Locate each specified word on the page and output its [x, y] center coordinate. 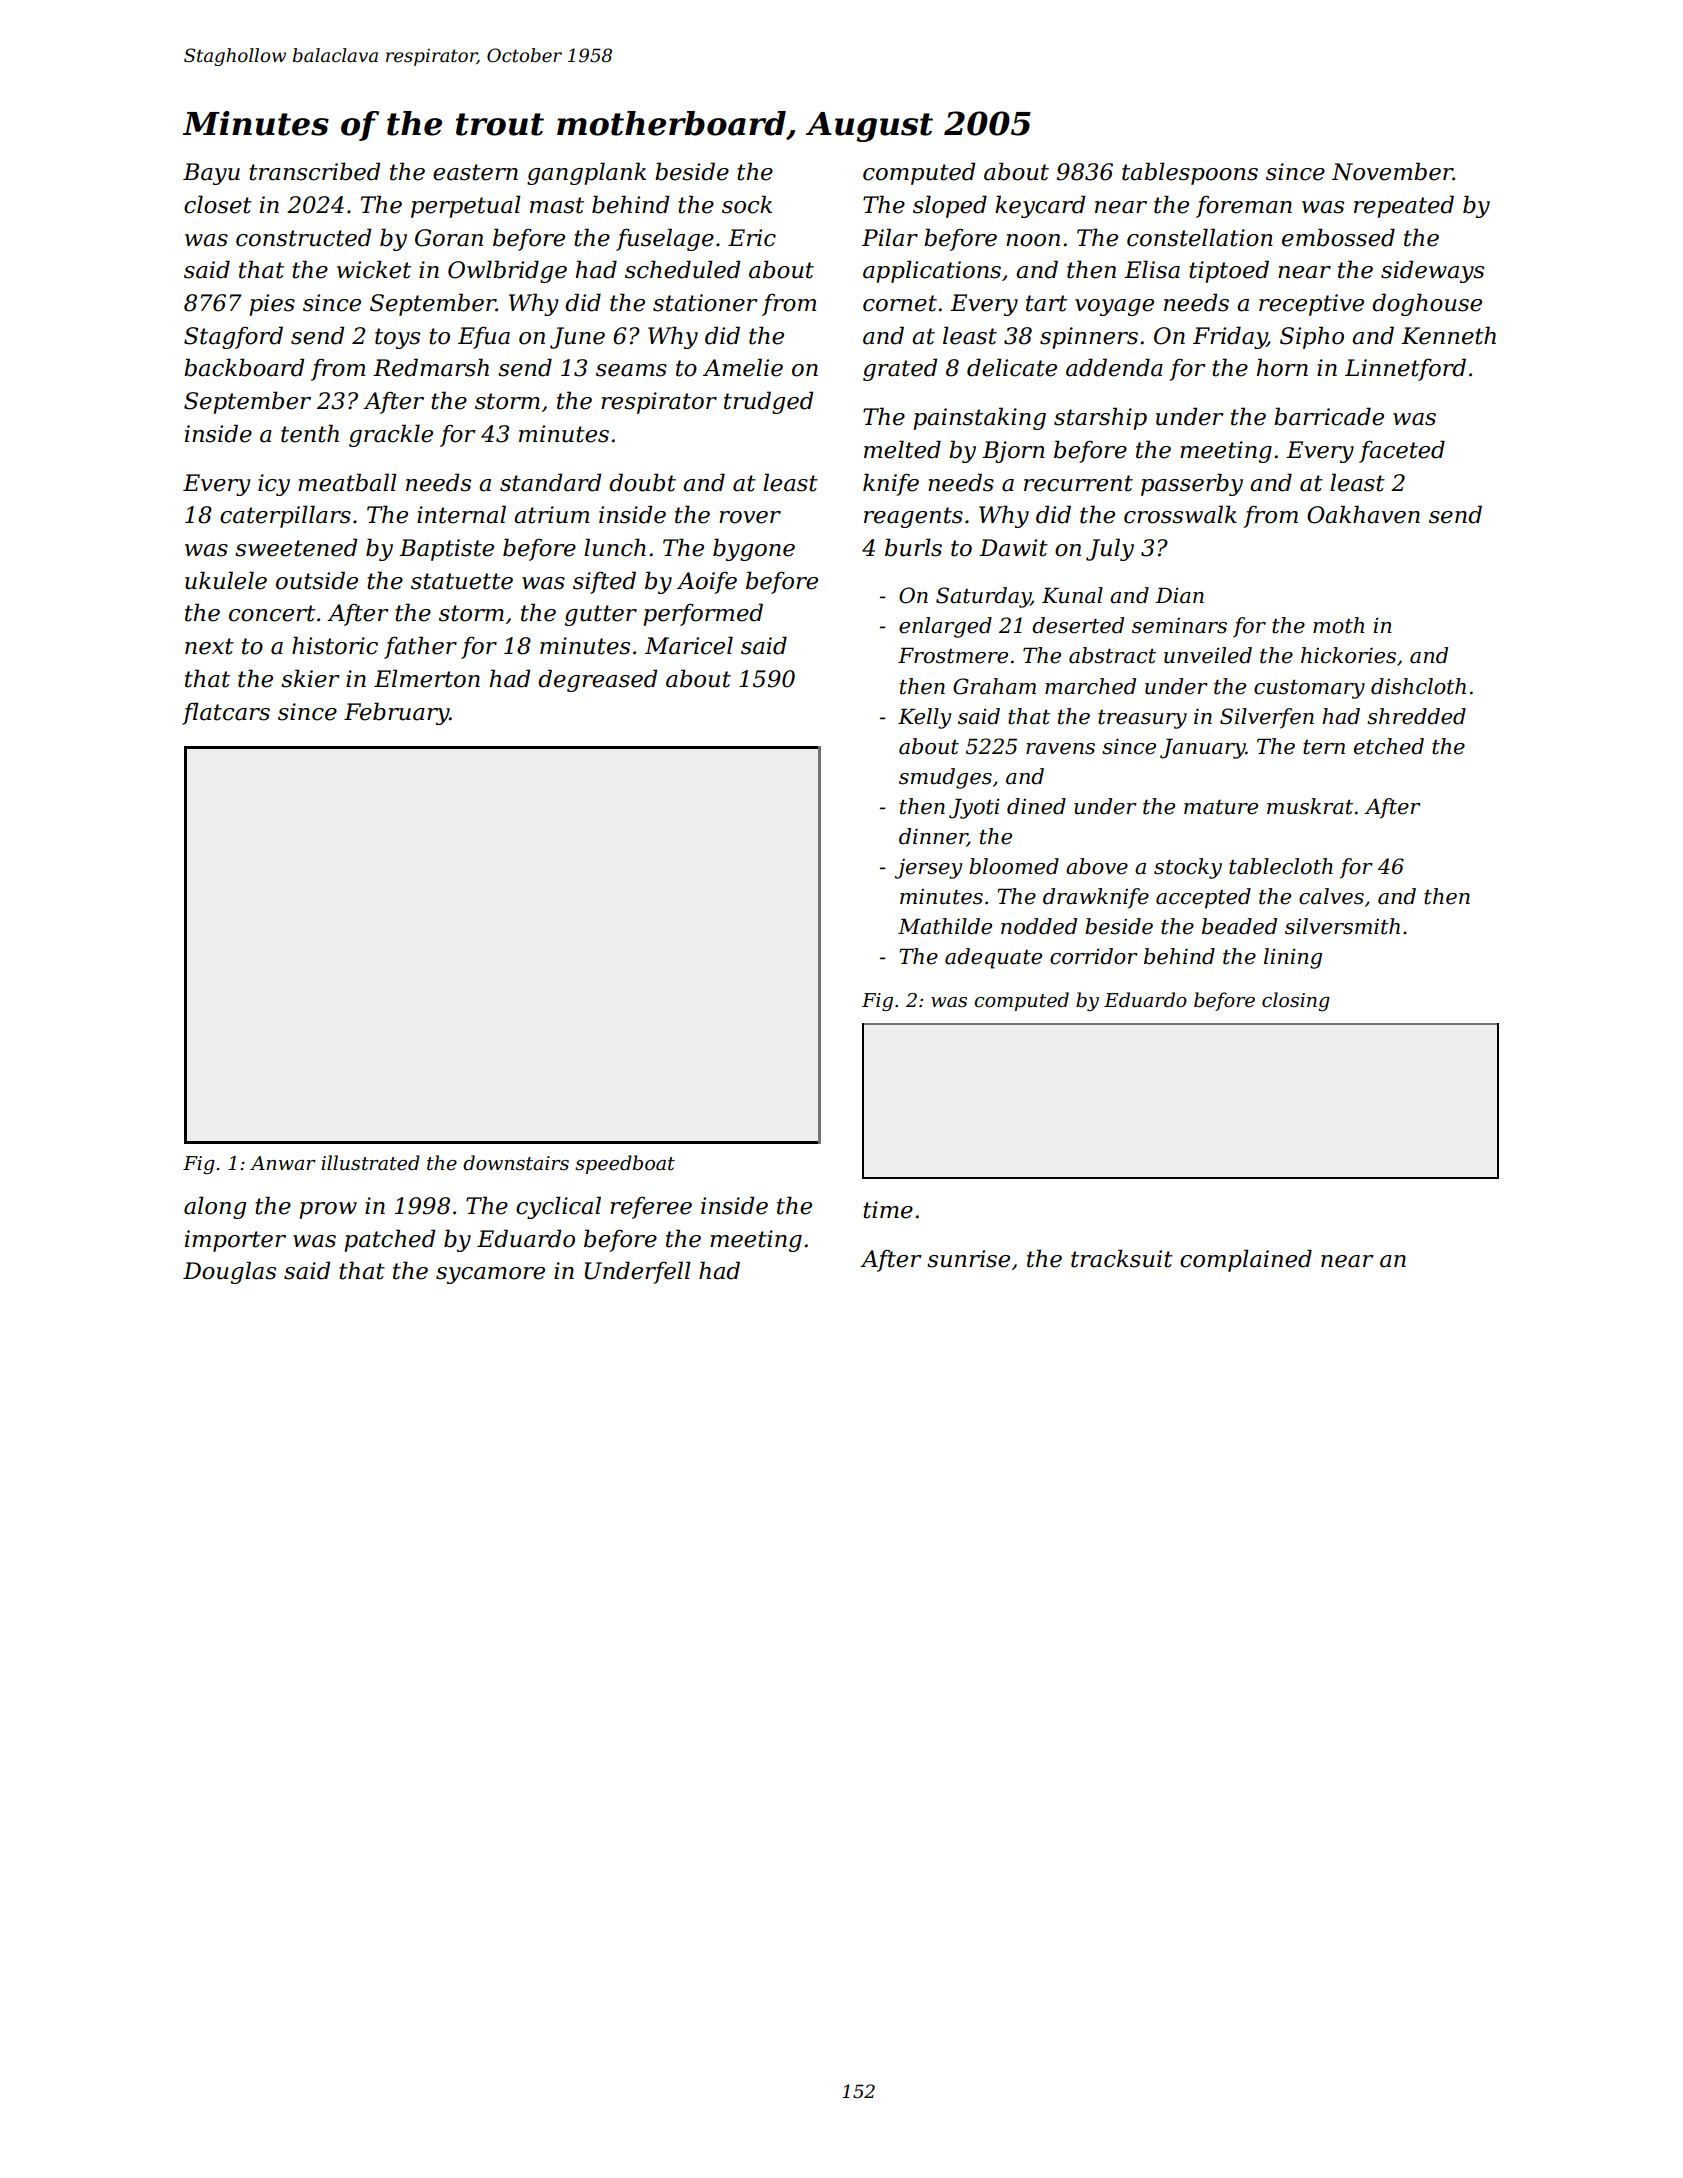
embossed [1338, 237]
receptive [1311, 305]
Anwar [283, 1163]
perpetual [466, 206]
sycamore [490, 1275]
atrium [551, 515]
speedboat [625, 1164]
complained [1246, 1260]
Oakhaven [1363, 514]
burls [913, 547]
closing [1296, 1001]
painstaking [979, 418]
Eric [752, 238]
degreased [597, 680]
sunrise [968, 1259]
